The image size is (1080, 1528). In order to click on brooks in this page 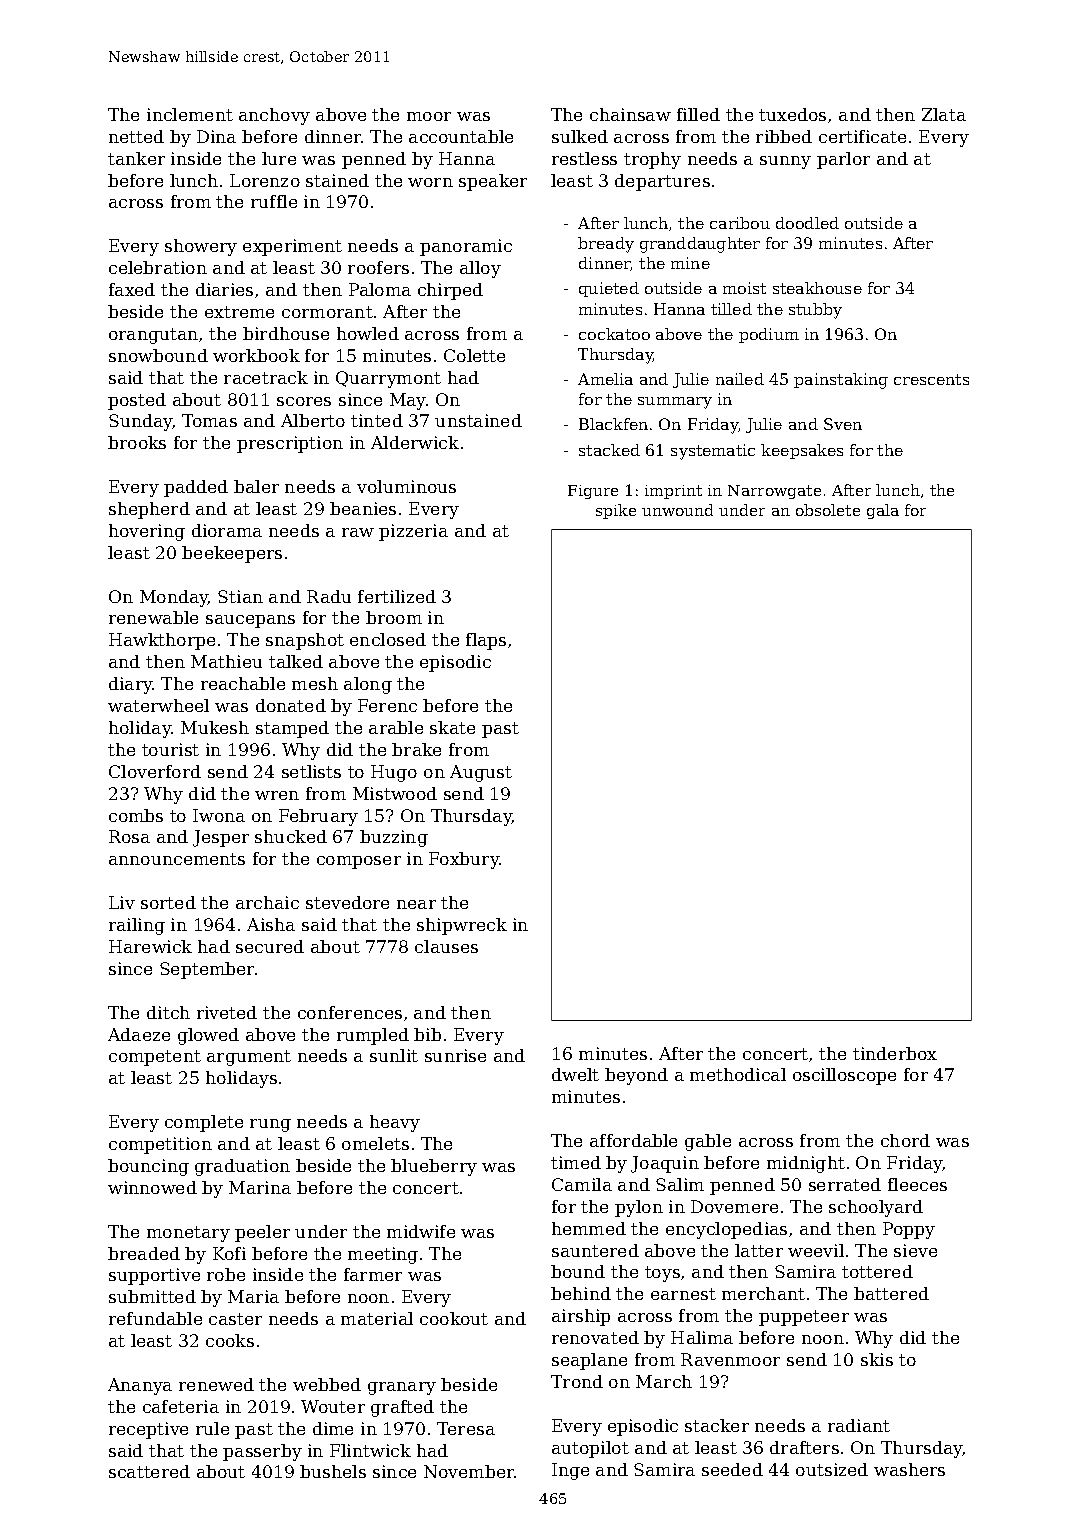, I will do `click(137, 442)`.
